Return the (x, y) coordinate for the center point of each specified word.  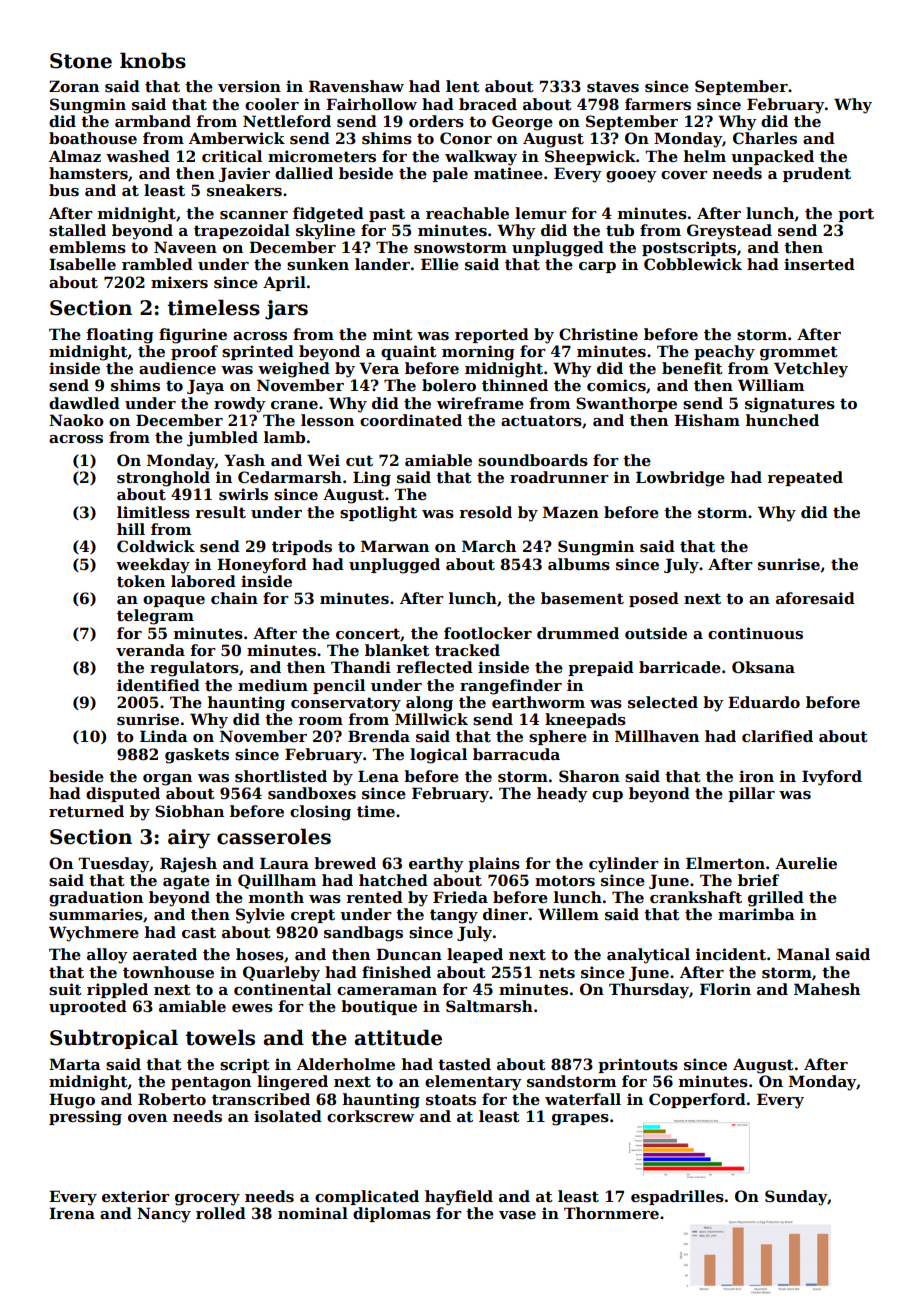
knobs (153, 60)
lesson (327, 420)
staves (613, 86)
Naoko (76, 420)
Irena (72, 1213)
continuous (755, 633)
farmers (658, 104)
